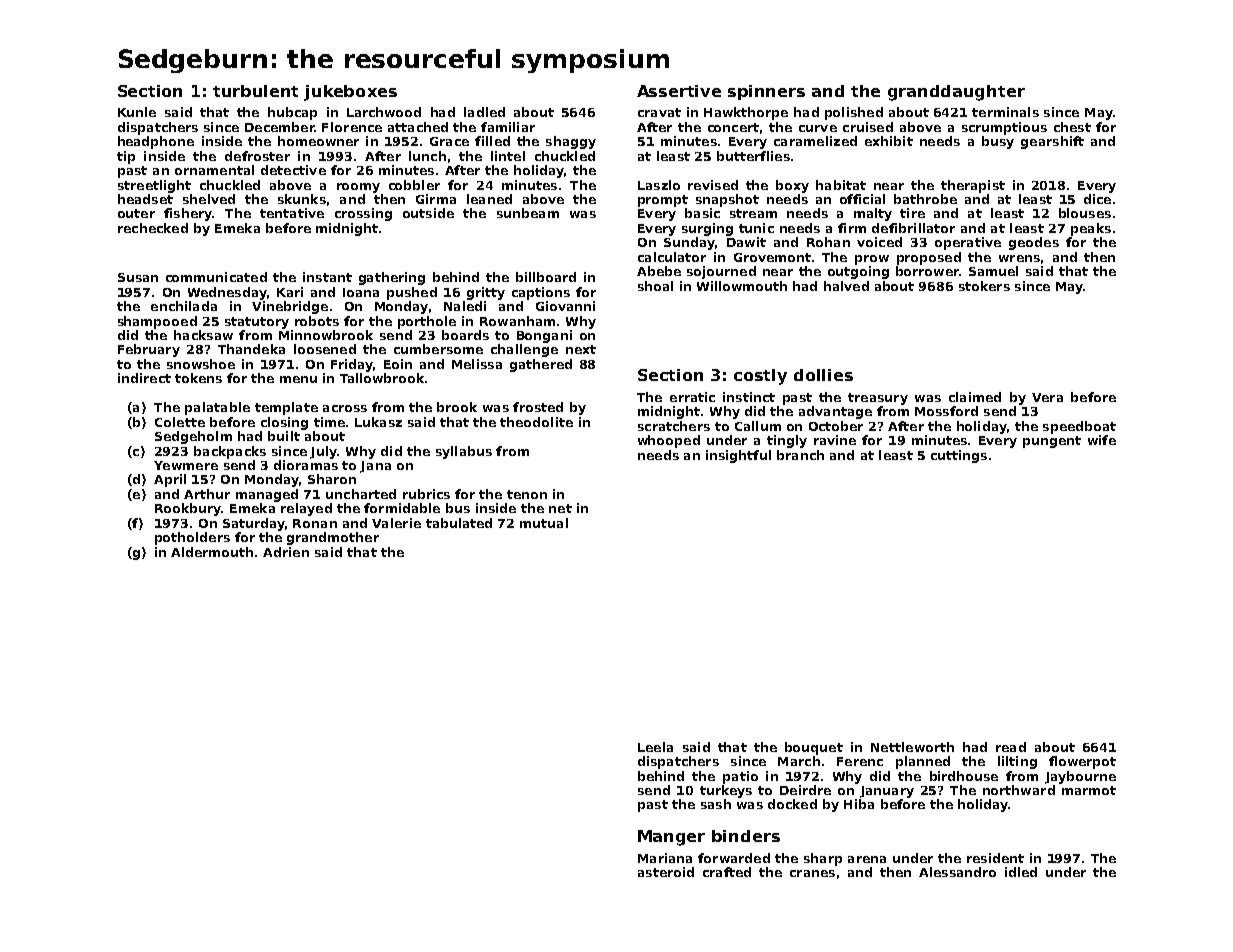 Image resolution: width=1233 pixels, height=952 pixels. I want to click on docked, so click(792, 804).
